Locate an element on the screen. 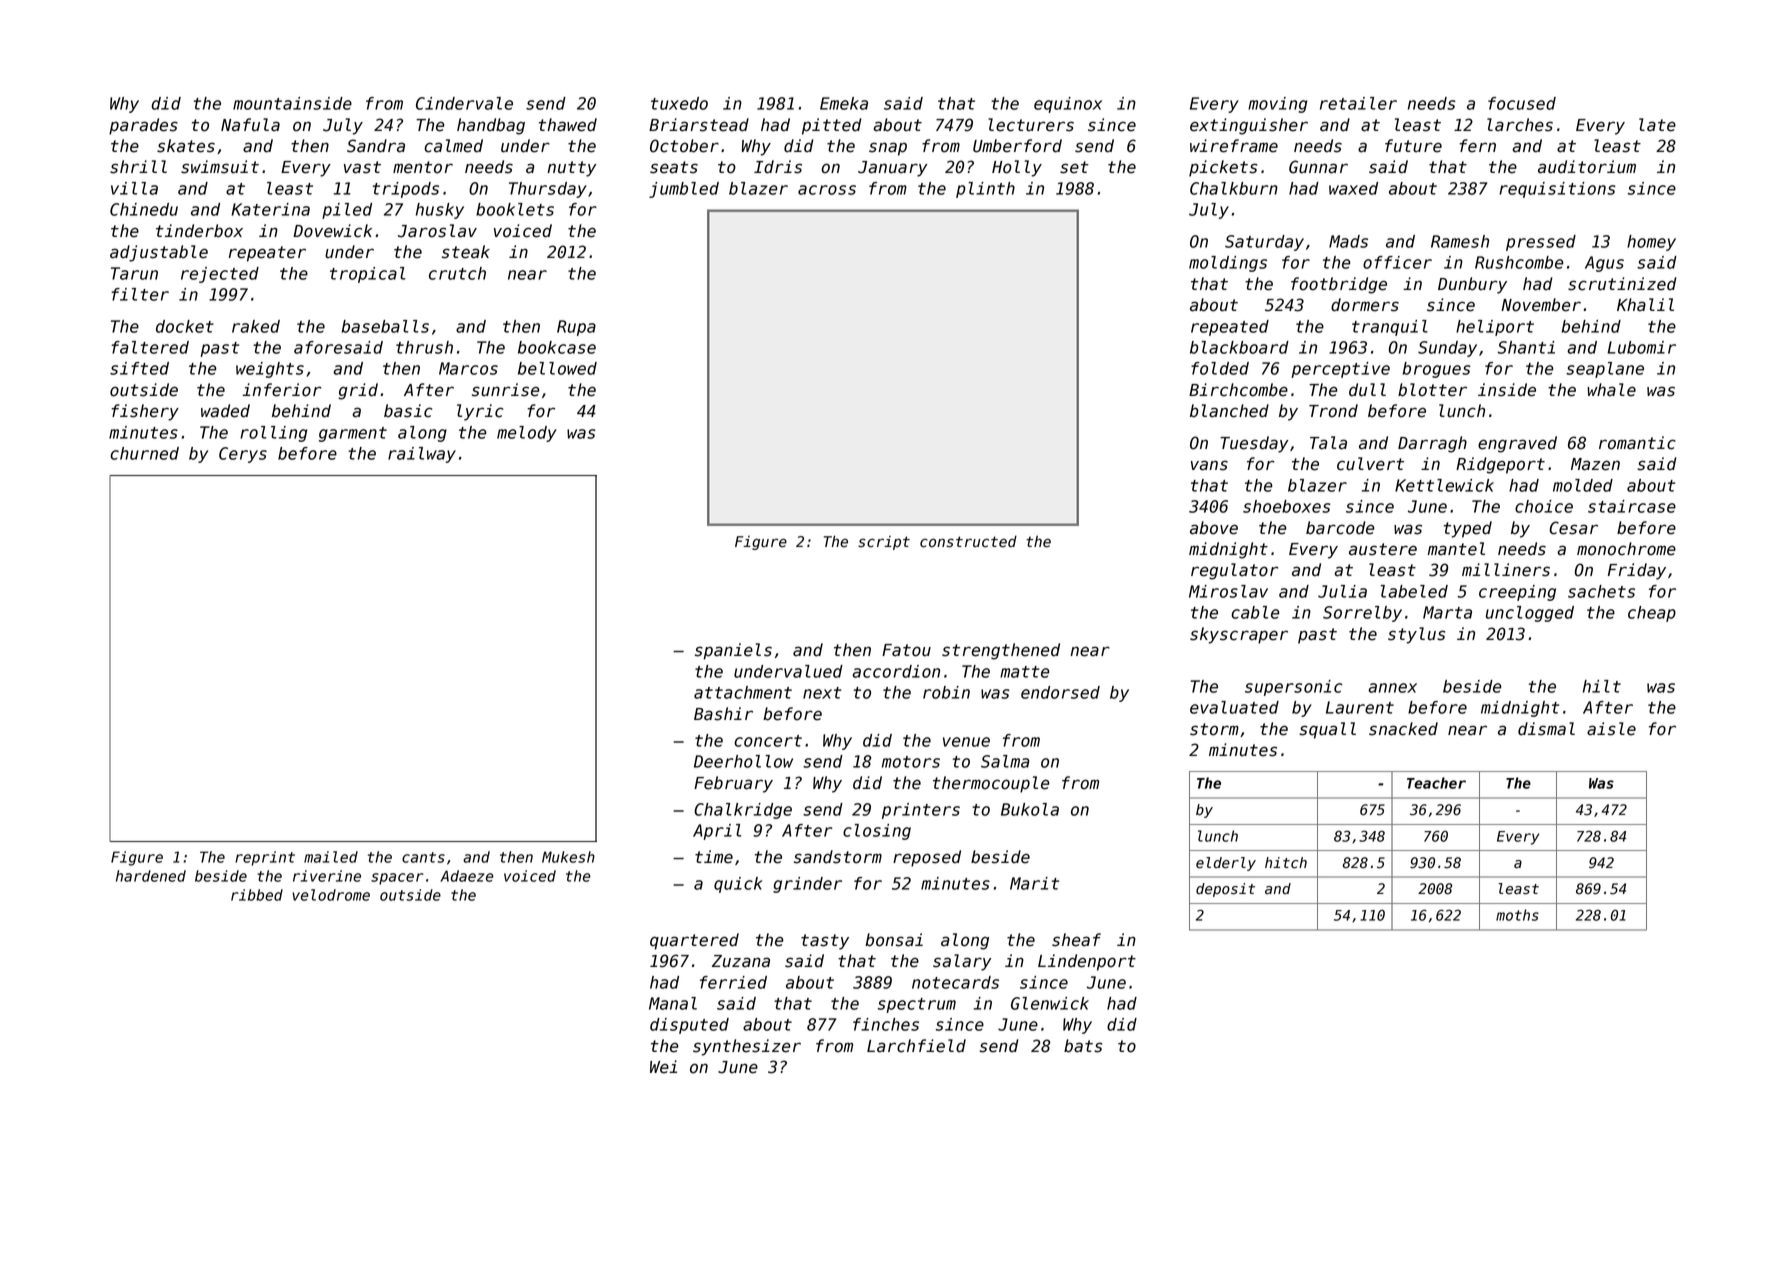 Image resolution: width=1786 pixels, height=1263 pixels. ribbed is located at coordinates (257, 895).
